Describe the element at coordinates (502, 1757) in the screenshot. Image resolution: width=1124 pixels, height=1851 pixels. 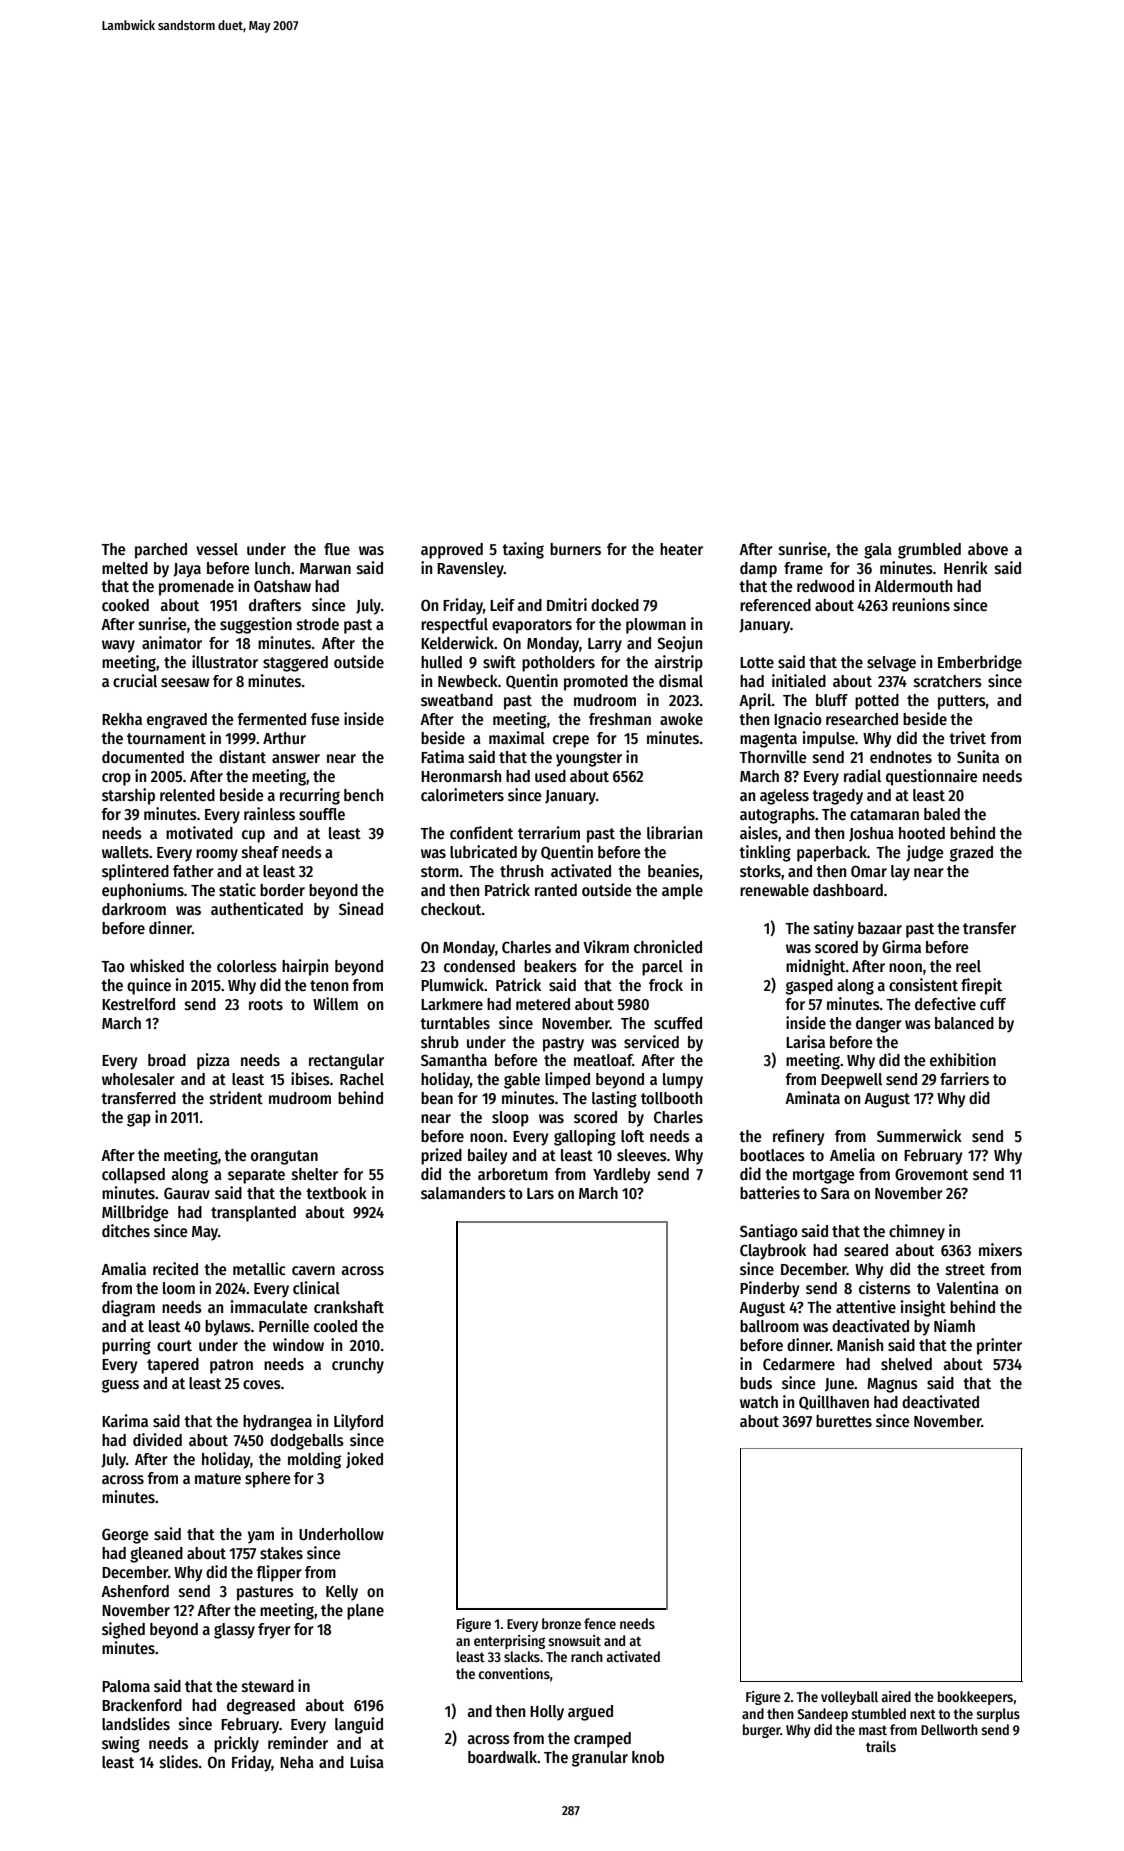
I see `boardwalk` at that location.
